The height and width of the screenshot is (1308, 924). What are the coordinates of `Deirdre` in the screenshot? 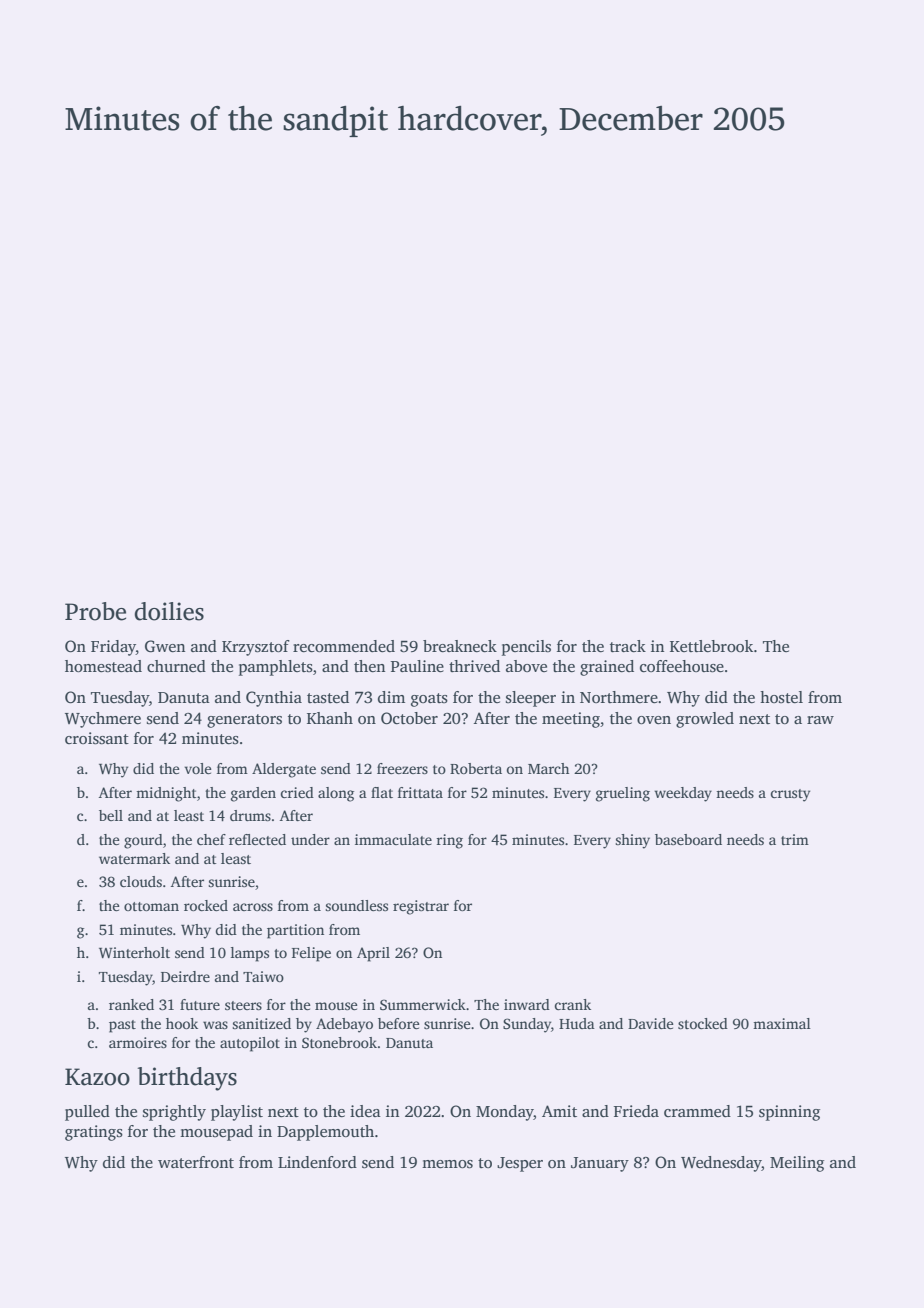 It's located at (185, 976).
